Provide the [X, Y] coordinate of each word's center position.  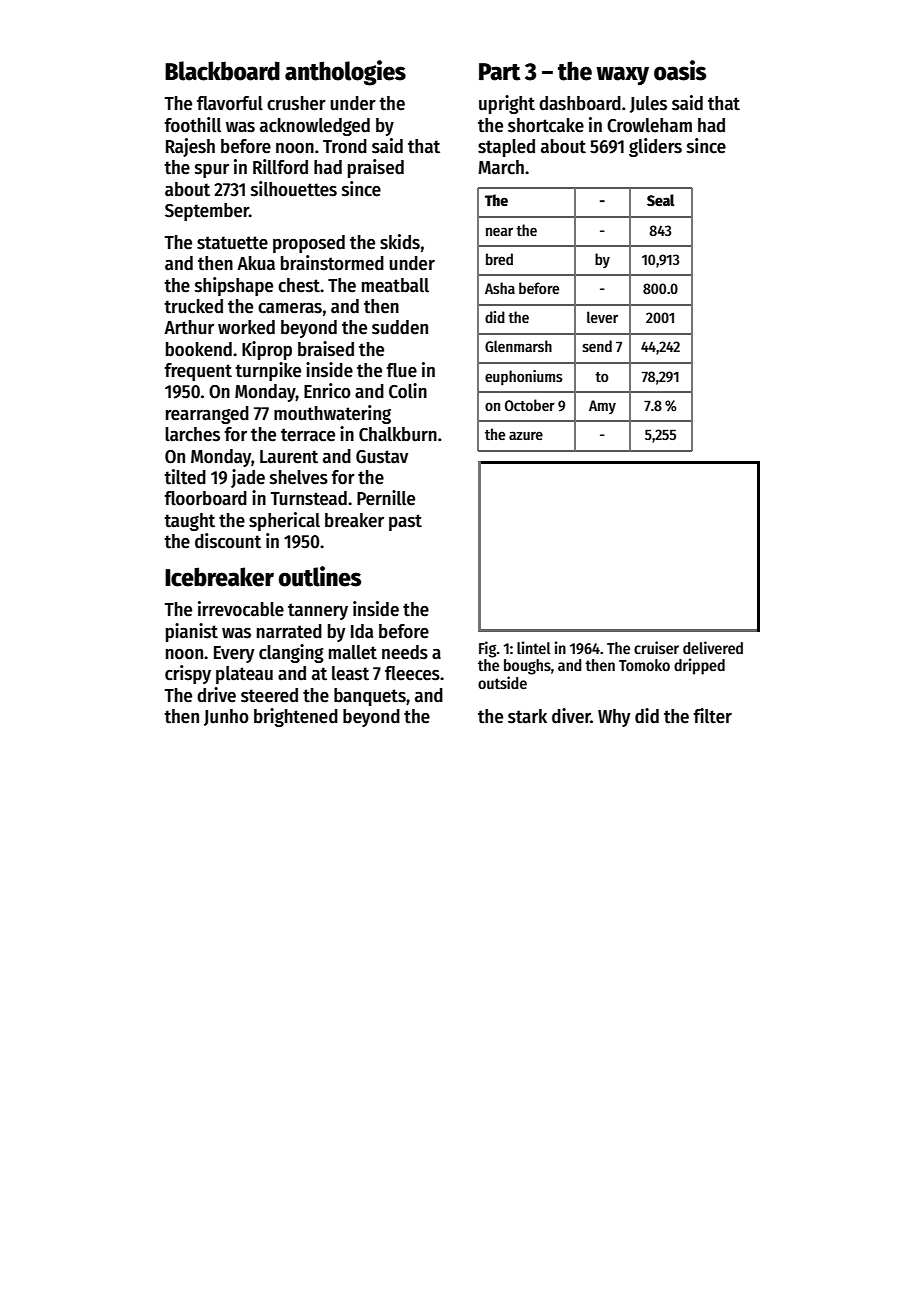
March [501, 167]
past [405, 522]
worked [246, 327]
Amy [602, 407]
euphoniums [524, 377]
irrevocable [241, 609]
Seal [661, 200]
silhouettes [294, 189]
